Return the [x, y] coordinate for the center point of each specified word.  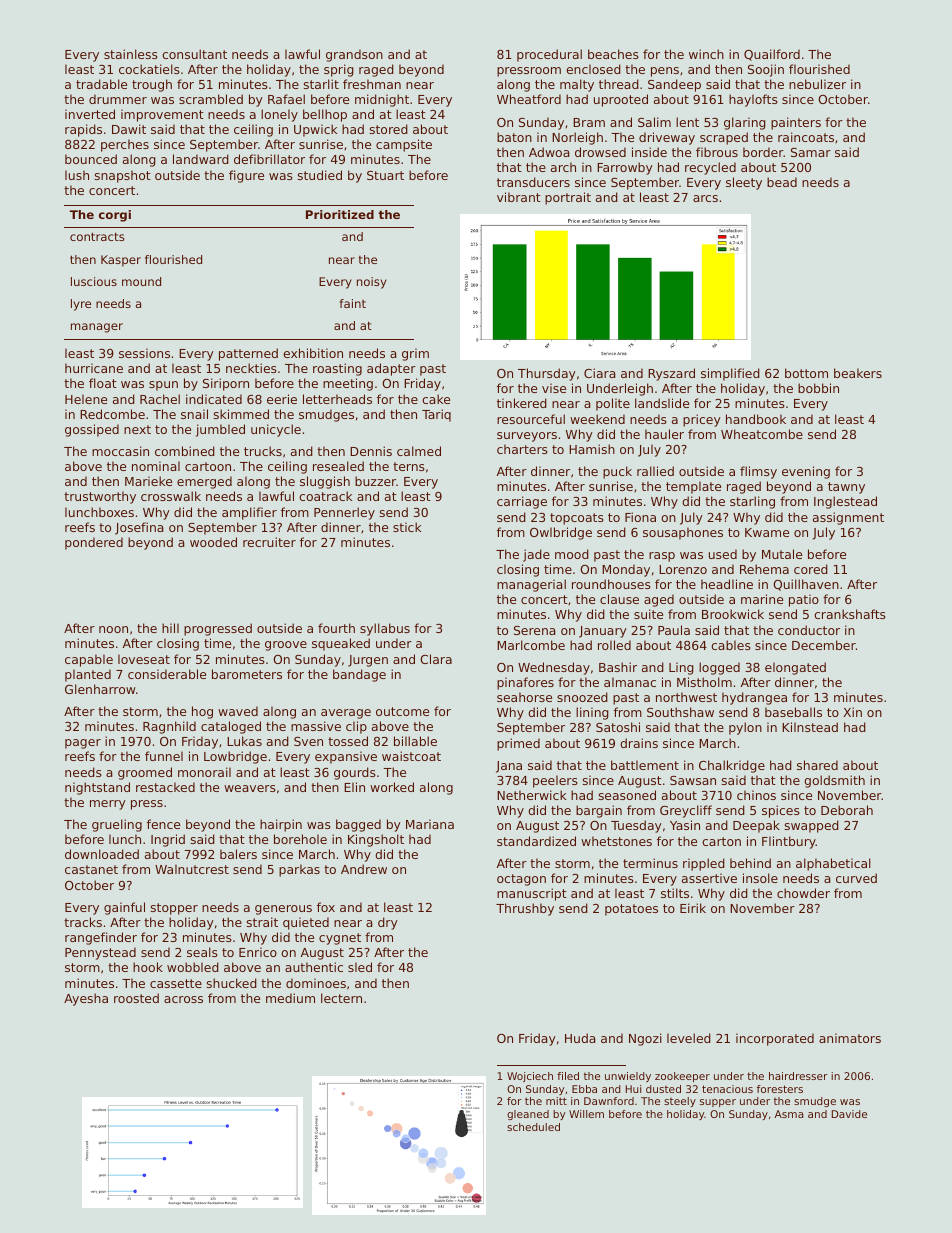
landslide [662, 403]
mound [141, 281]
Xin [852, 712]
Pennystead [100, 953]
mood [572, 554]
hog [202, 712]
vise [554, 388]
